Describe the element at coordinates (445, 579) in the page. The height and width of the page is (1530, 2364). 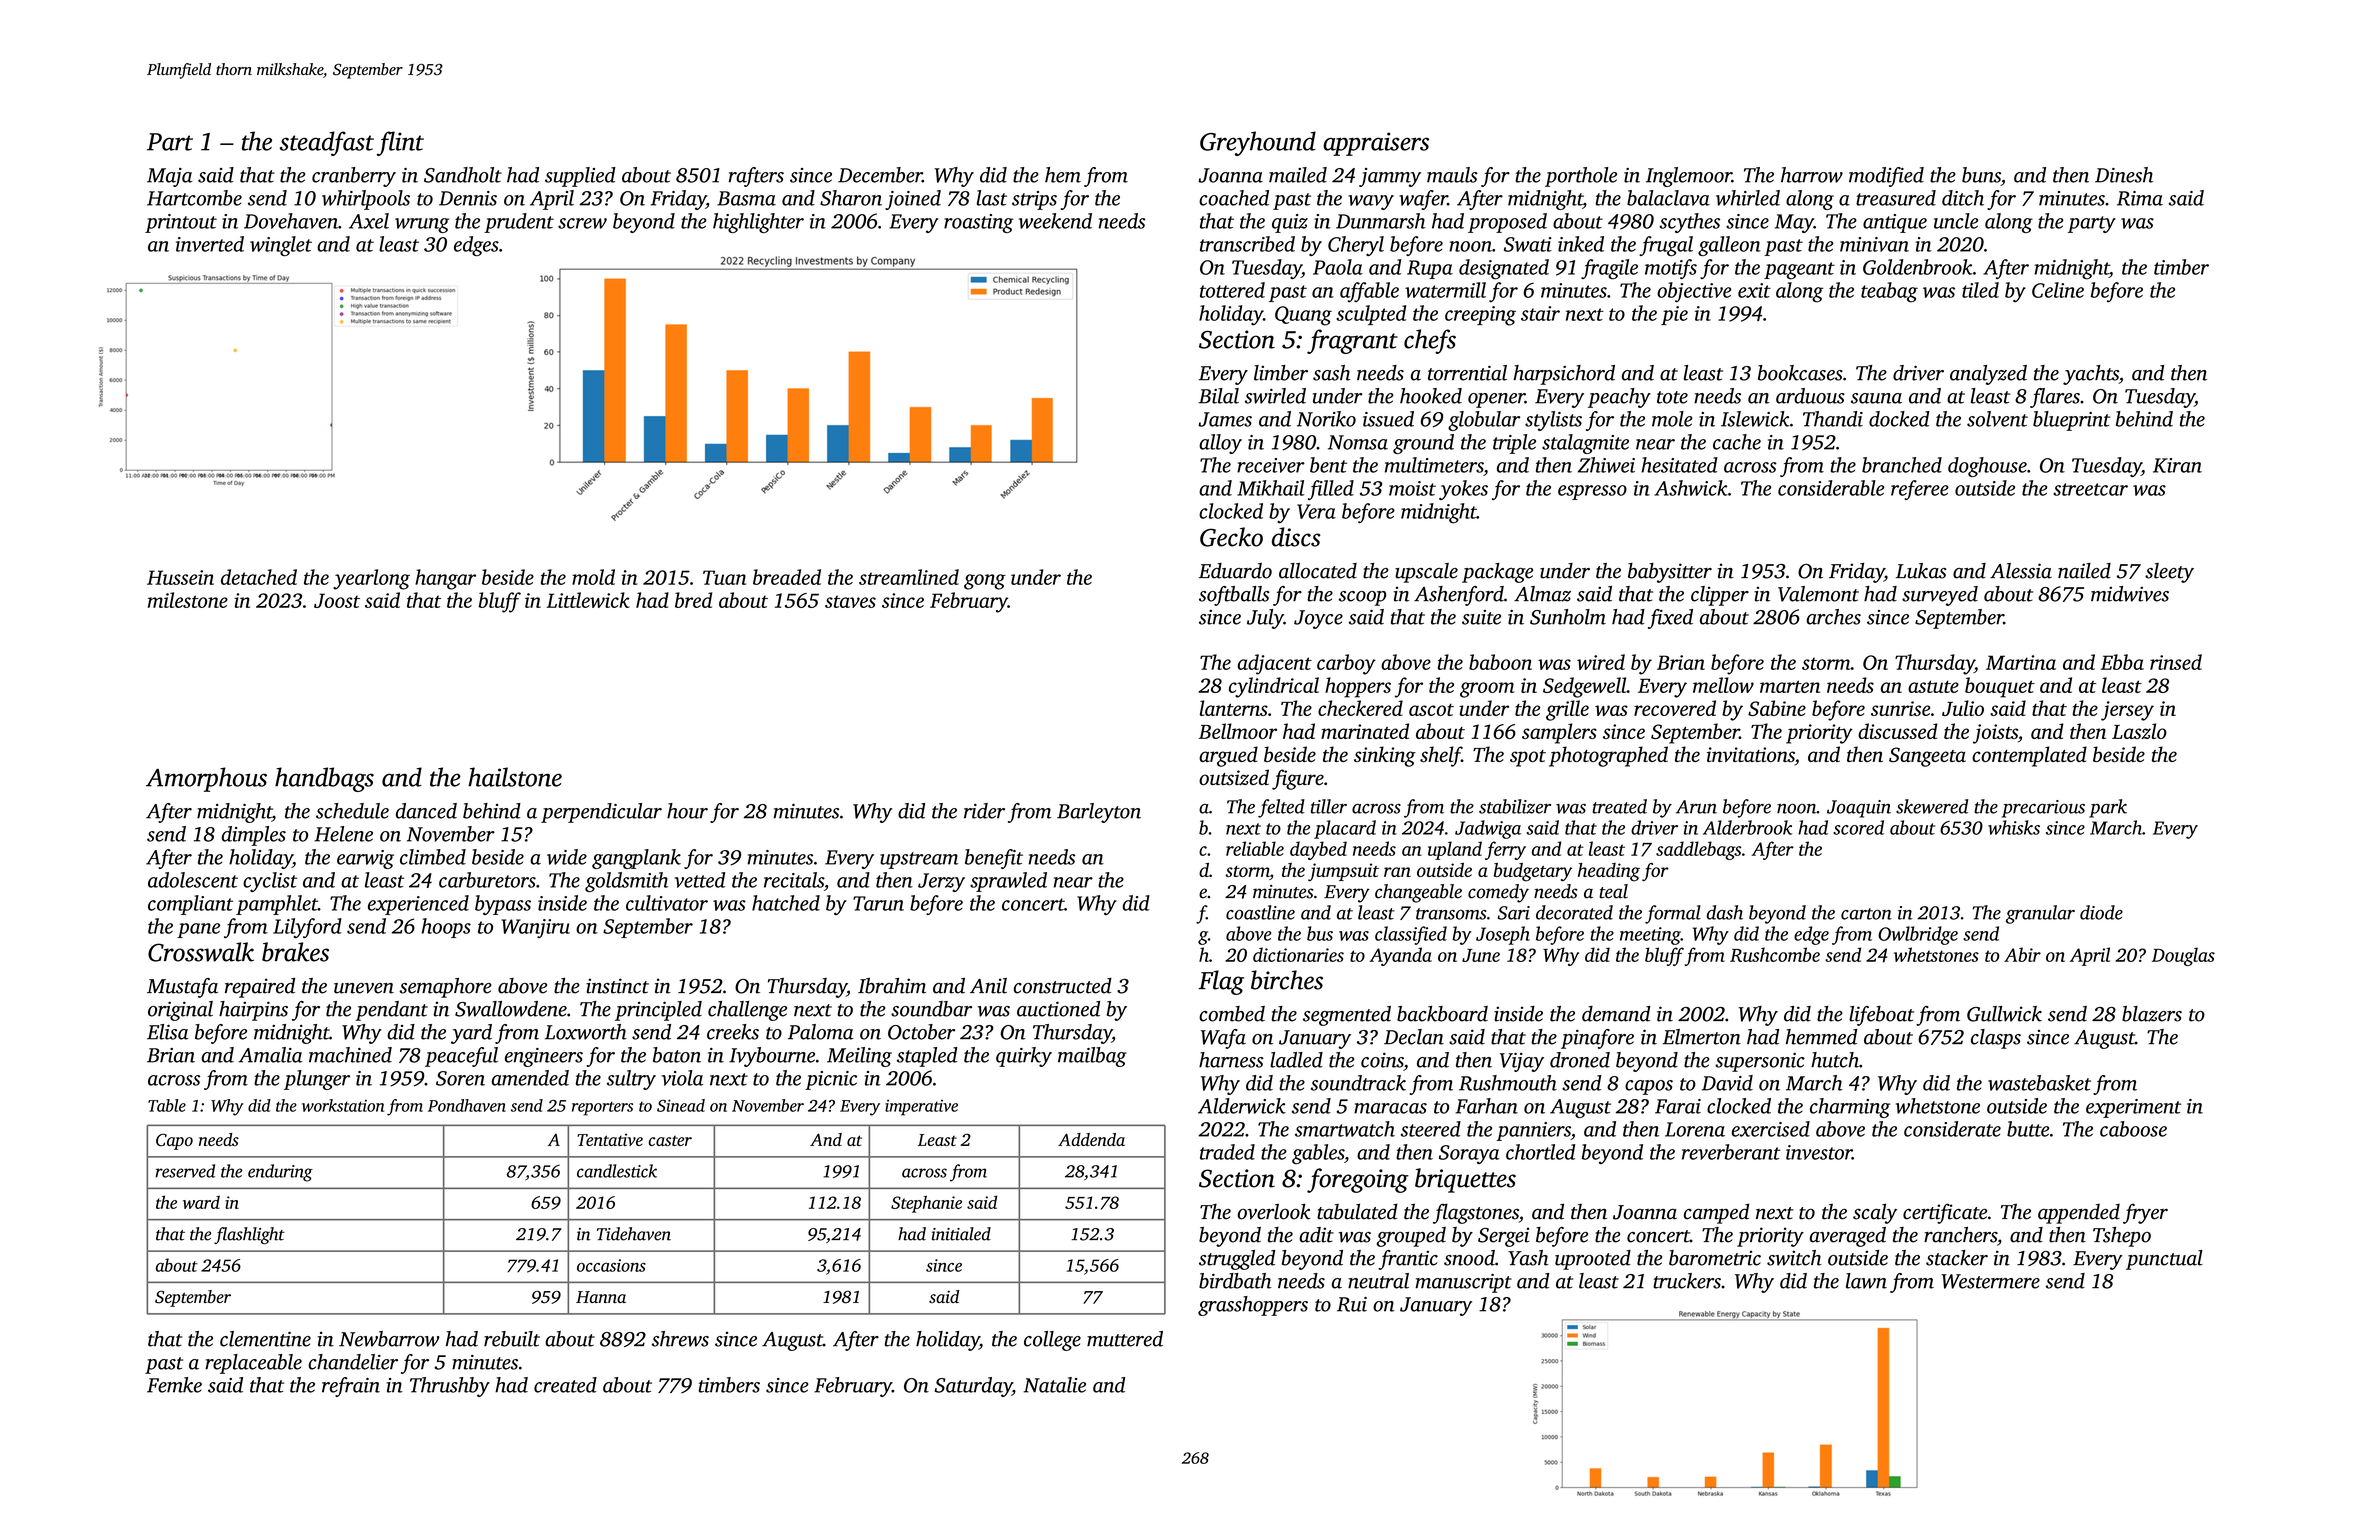
I see `hangar` at that location.
